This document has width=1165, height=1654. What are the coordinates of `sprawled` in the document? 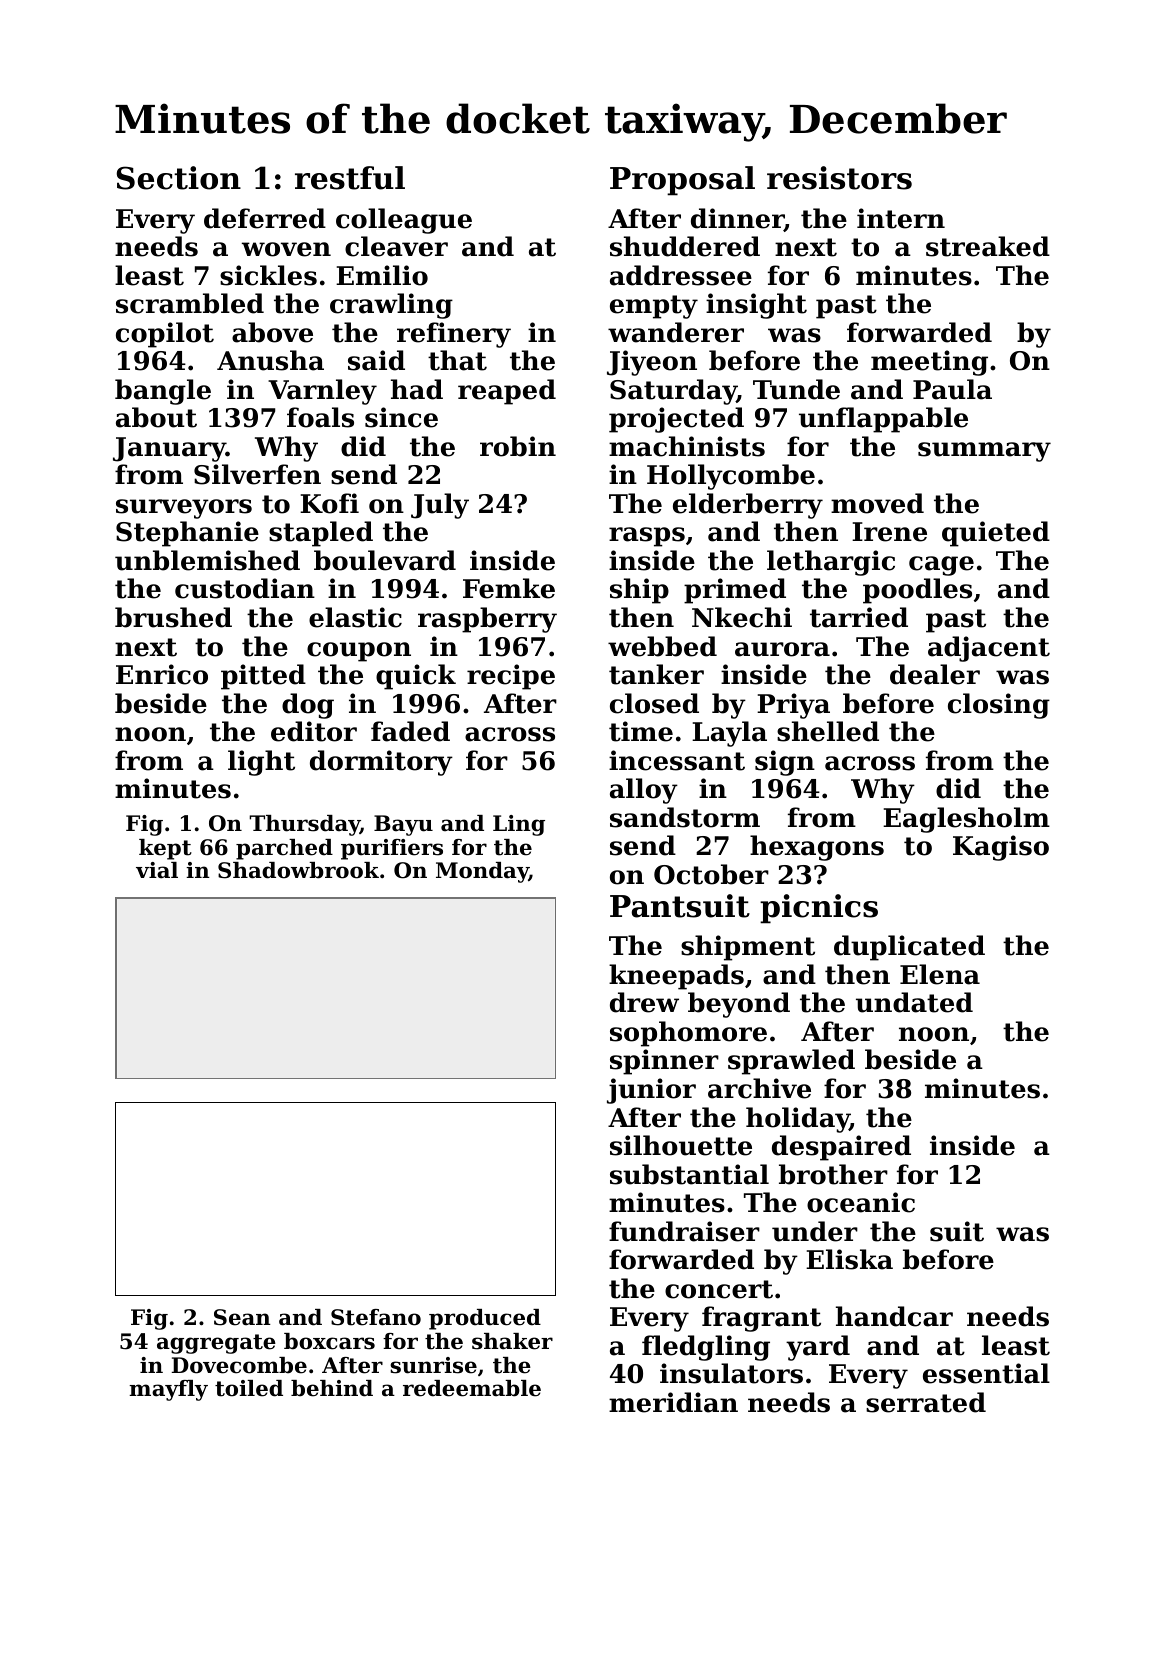 It's located at (791, 1062).
